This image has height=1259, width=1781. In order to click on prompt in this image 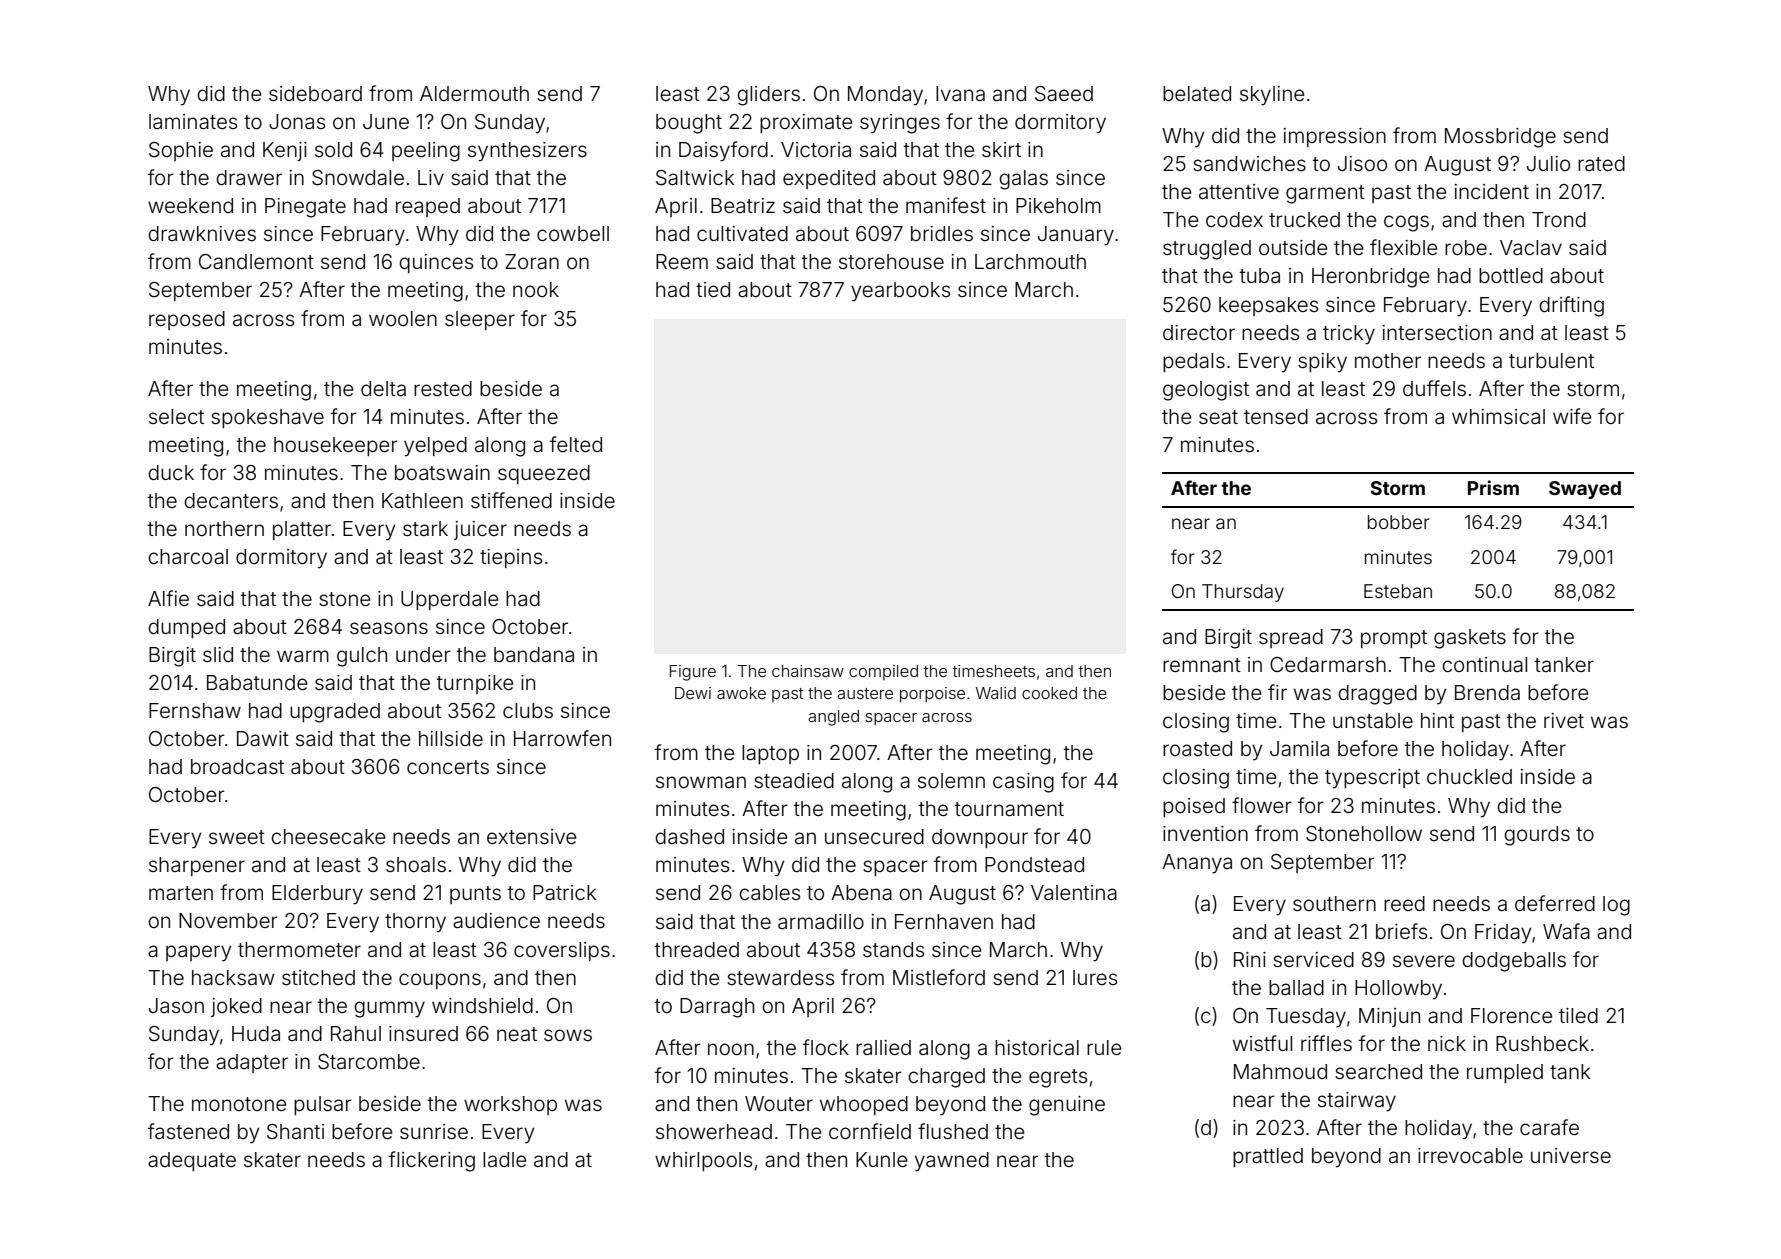, I will do `click(1394, 639)`.
